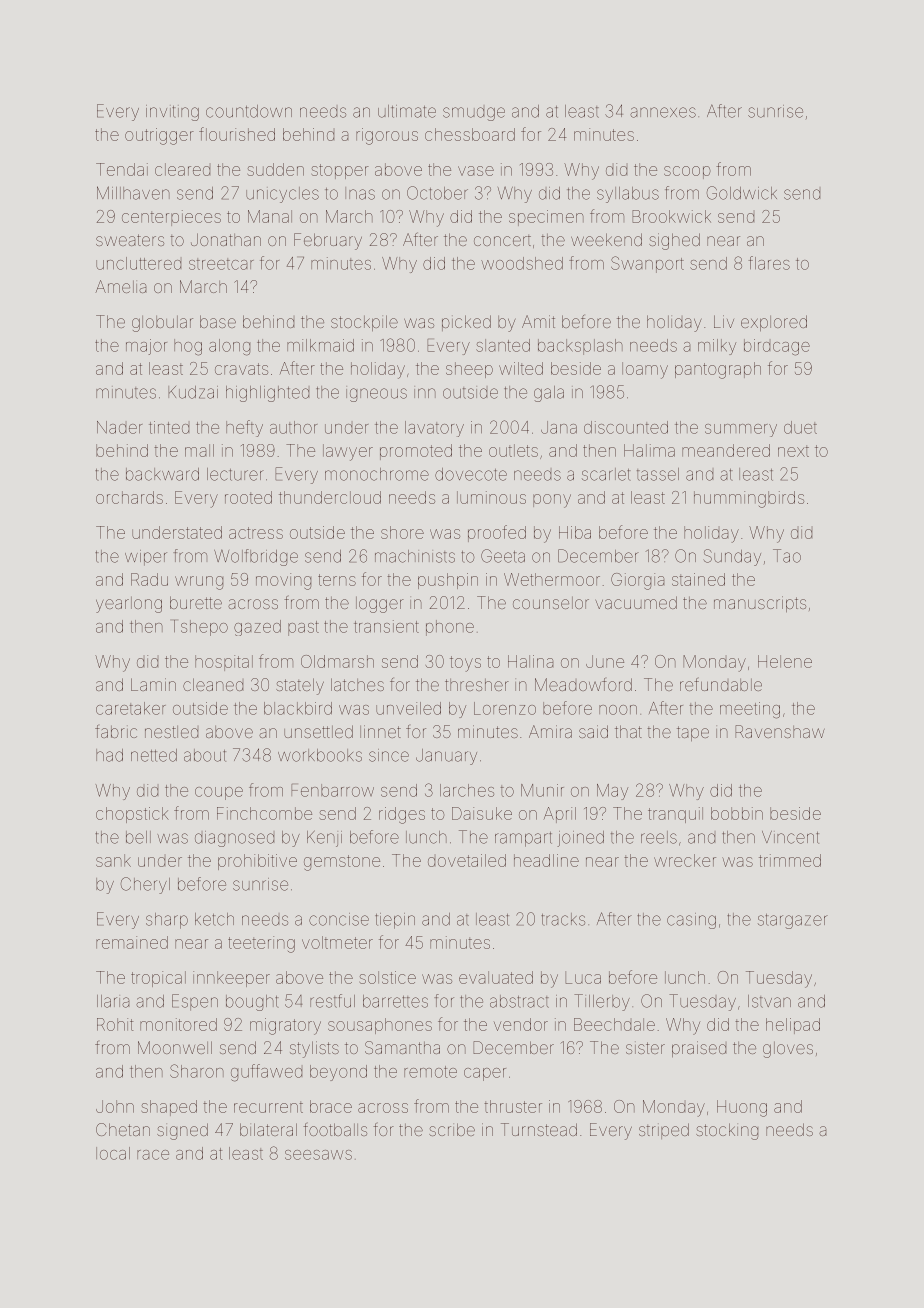  What do you see at coordinates (430, 1072) in the page?
I see `remote` at bounding box center [430, 1072].
